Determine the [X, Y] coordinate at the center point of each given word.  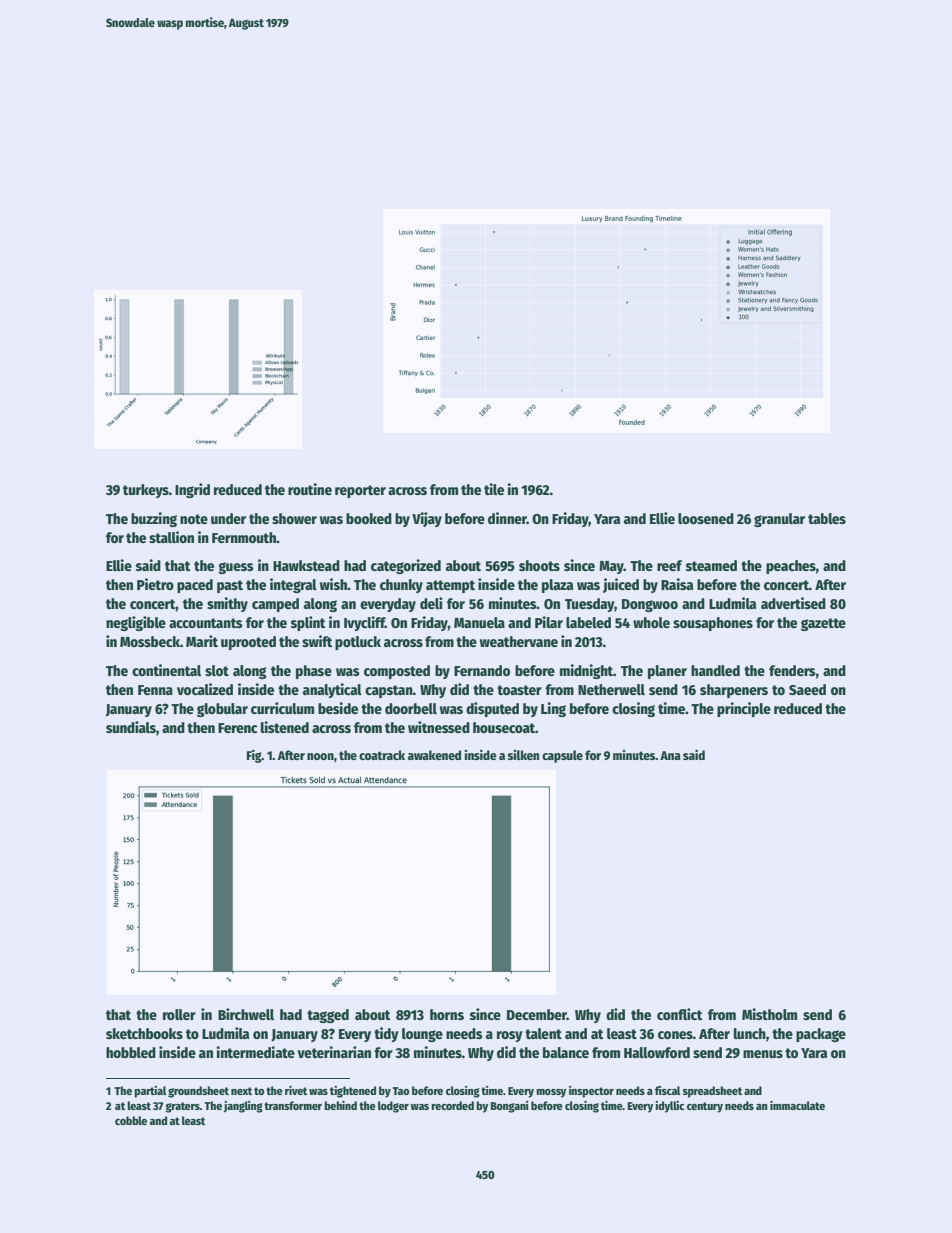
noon [320, 756]
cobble [131, 1120]
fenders [792, 670]
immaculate [797, 1105]
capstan [389, 691]
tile [494, 489]
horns [447, 1014]
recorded [452, 1105]
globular [222, 710]
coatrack [382, 755]
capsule [562, 756]
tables [827, 518]
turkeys [146, 491]
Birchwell [246, 1014]
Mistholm [769, 1014]
